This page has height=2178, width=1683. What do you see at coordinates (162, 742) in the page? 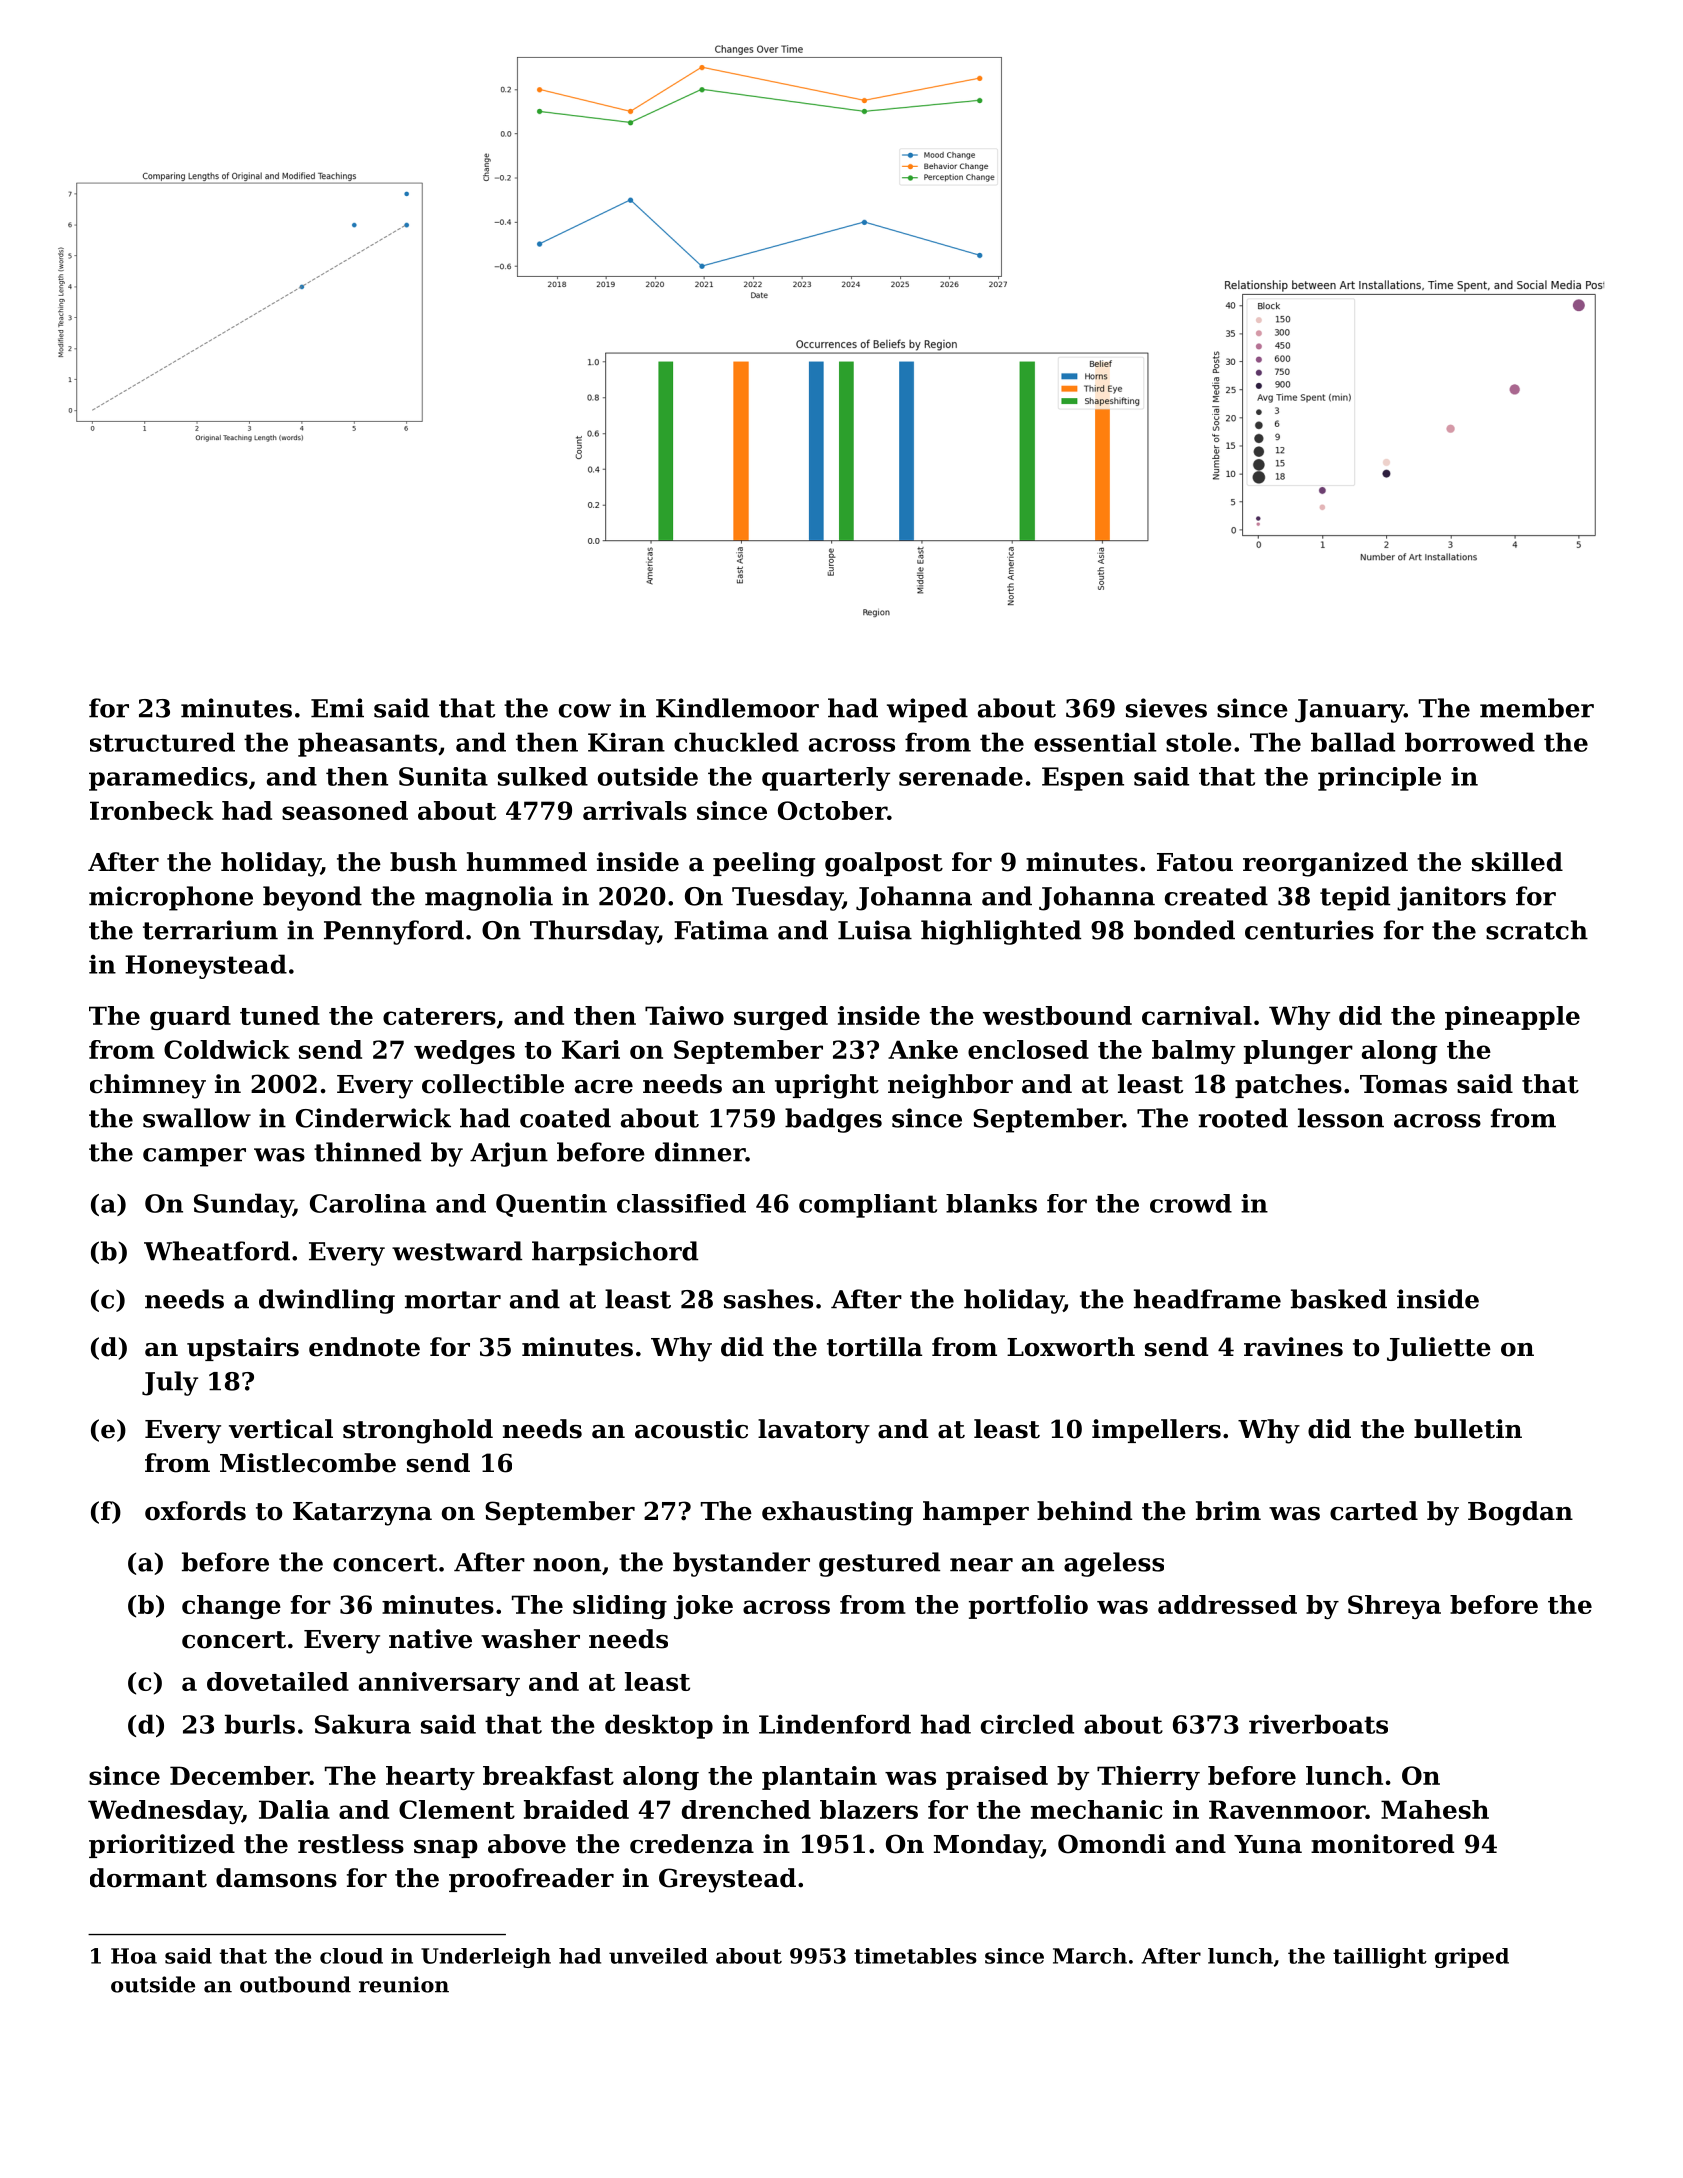
I see `structured` at bounding box center [162, 742].
